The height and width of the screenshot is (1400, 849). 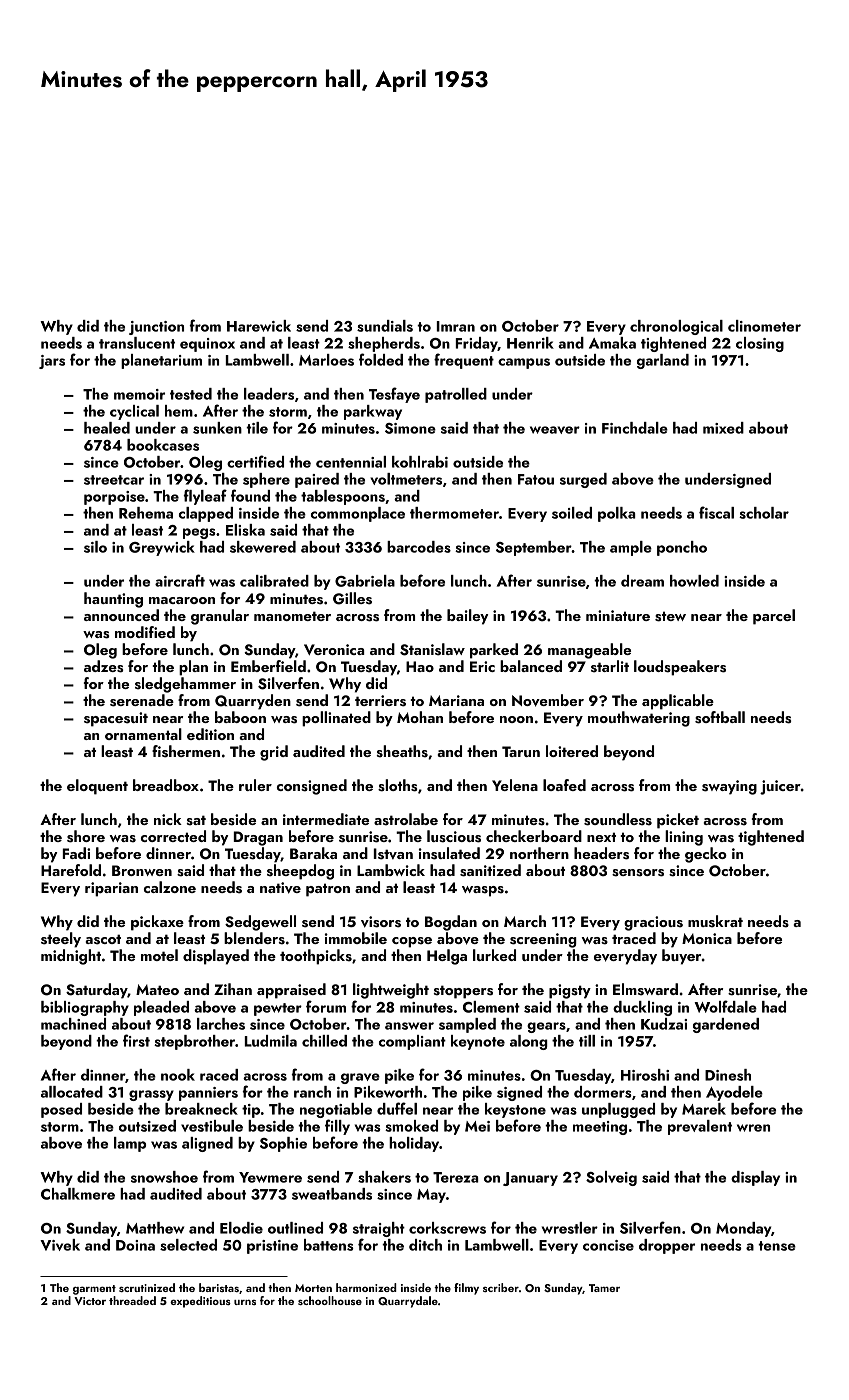 I want to click on junction, so click(x=156, y=328).
